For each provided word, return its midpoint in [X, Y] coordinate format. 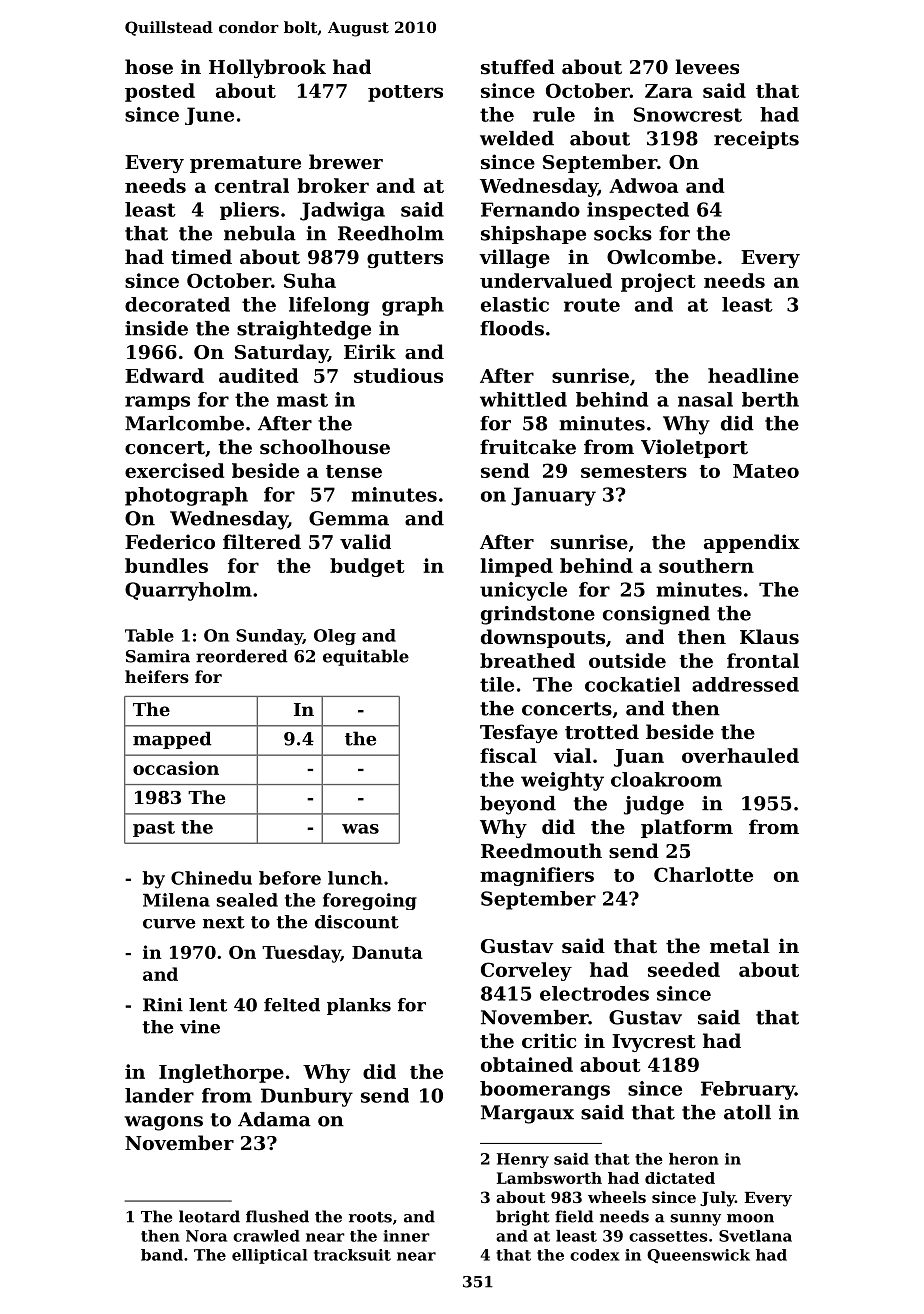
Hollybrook [267, 68]
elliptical [269, 1256]
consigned [656, 615]
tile [497, 684]
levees [707, 67]
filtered [262, 542]
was [360, 829]
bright [523, 1218]
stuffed [518, 66]
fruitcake [528, 447]
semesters [634, 471]
